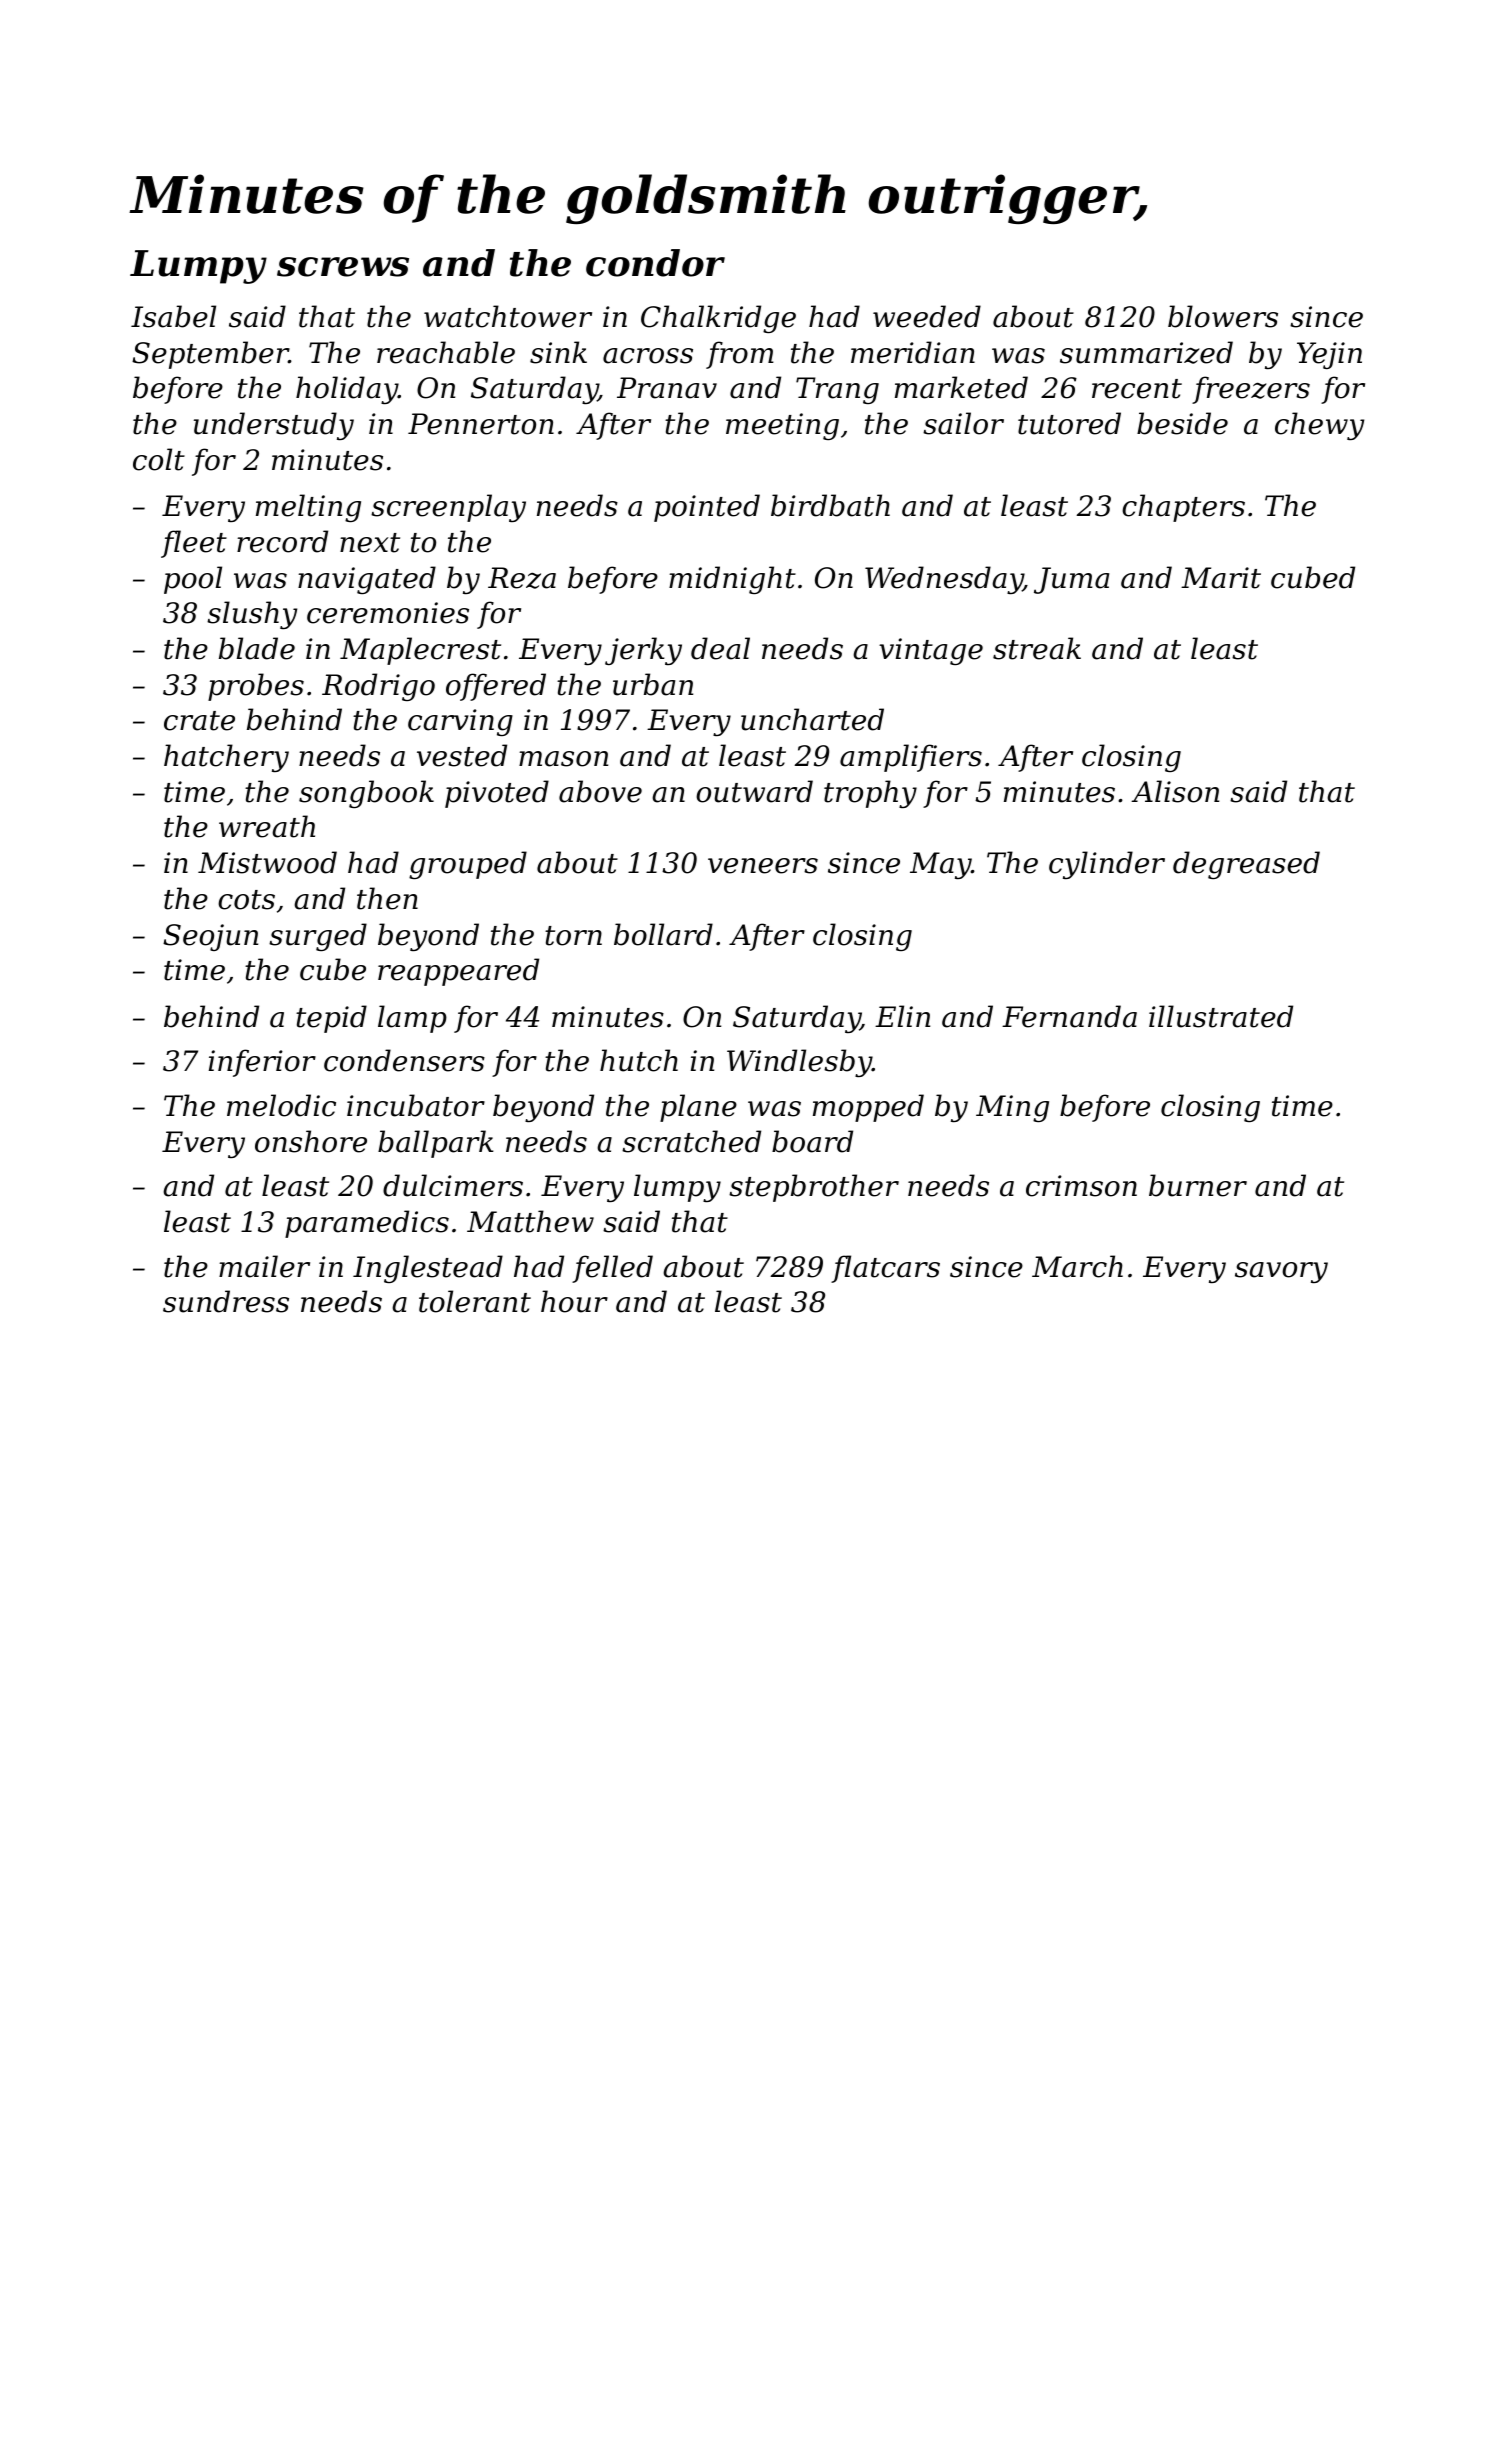 The height and width of the screenshot is (2464, 1496). I want to click on savory, so click(1281, 1272).
